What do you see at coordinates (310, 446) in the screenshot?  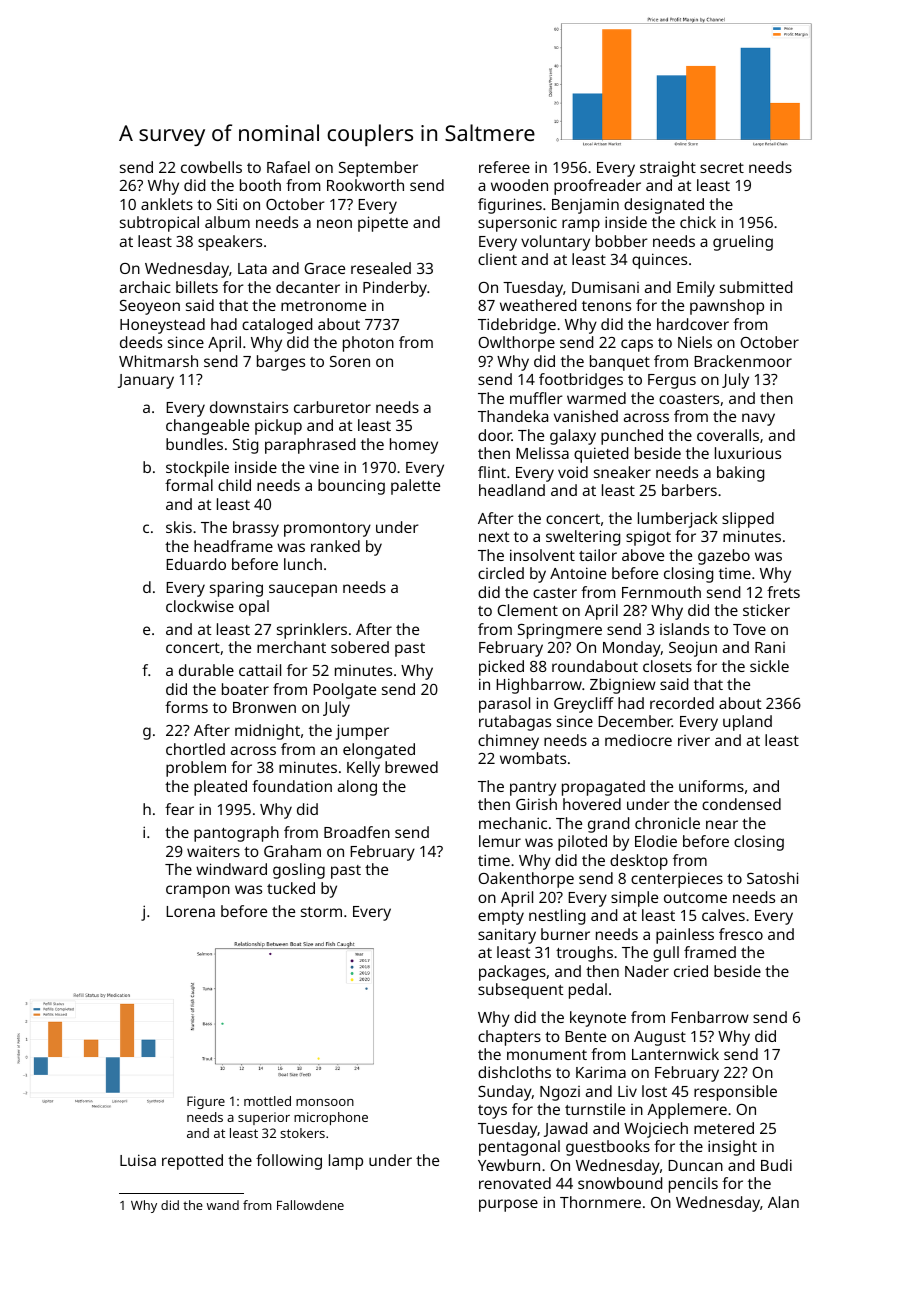 I see `paraphrased` at bounding box center [310, 446].
